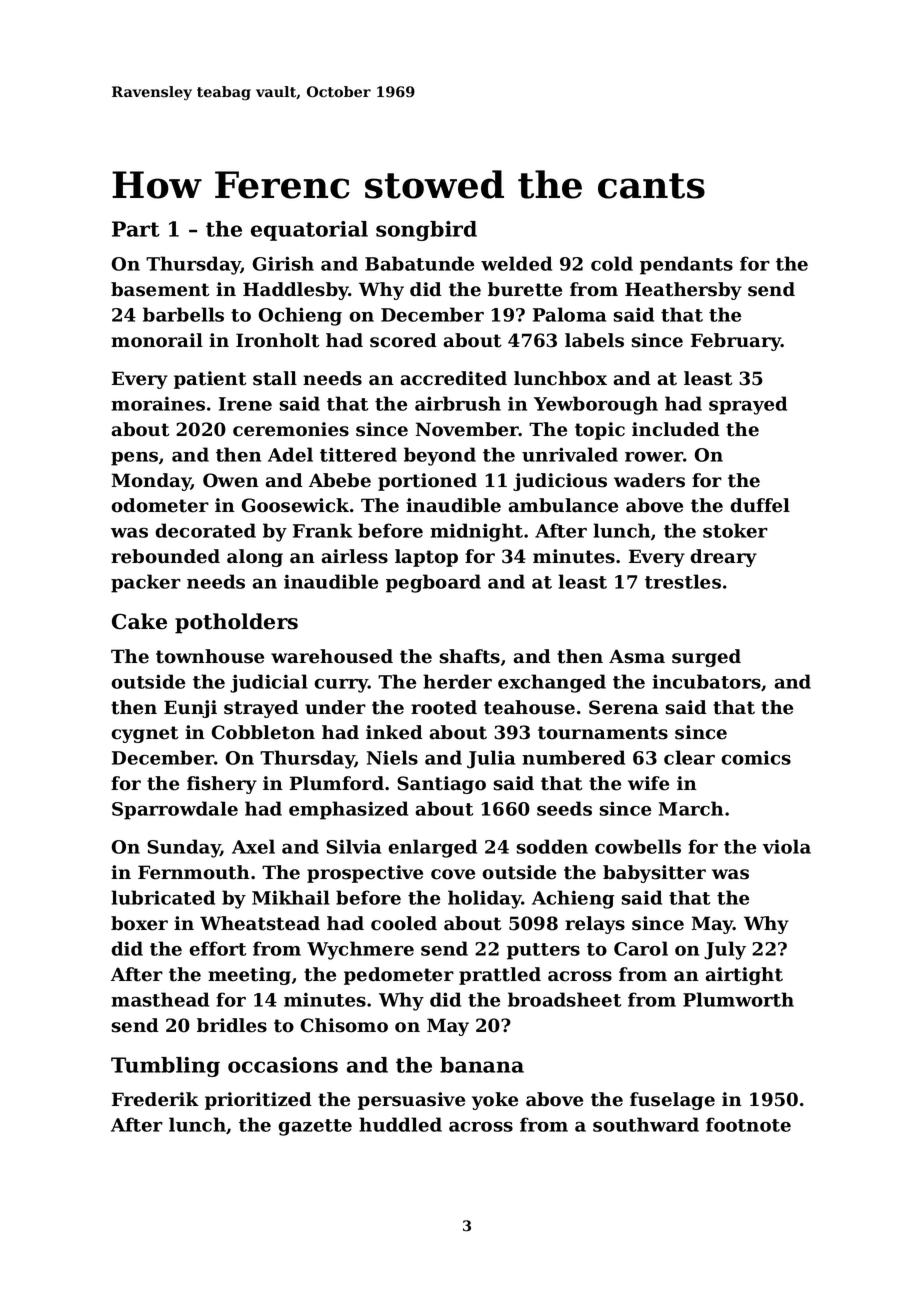 This screenshot has width=924, height=1311. I want to click on comics, so click(756, 757).
